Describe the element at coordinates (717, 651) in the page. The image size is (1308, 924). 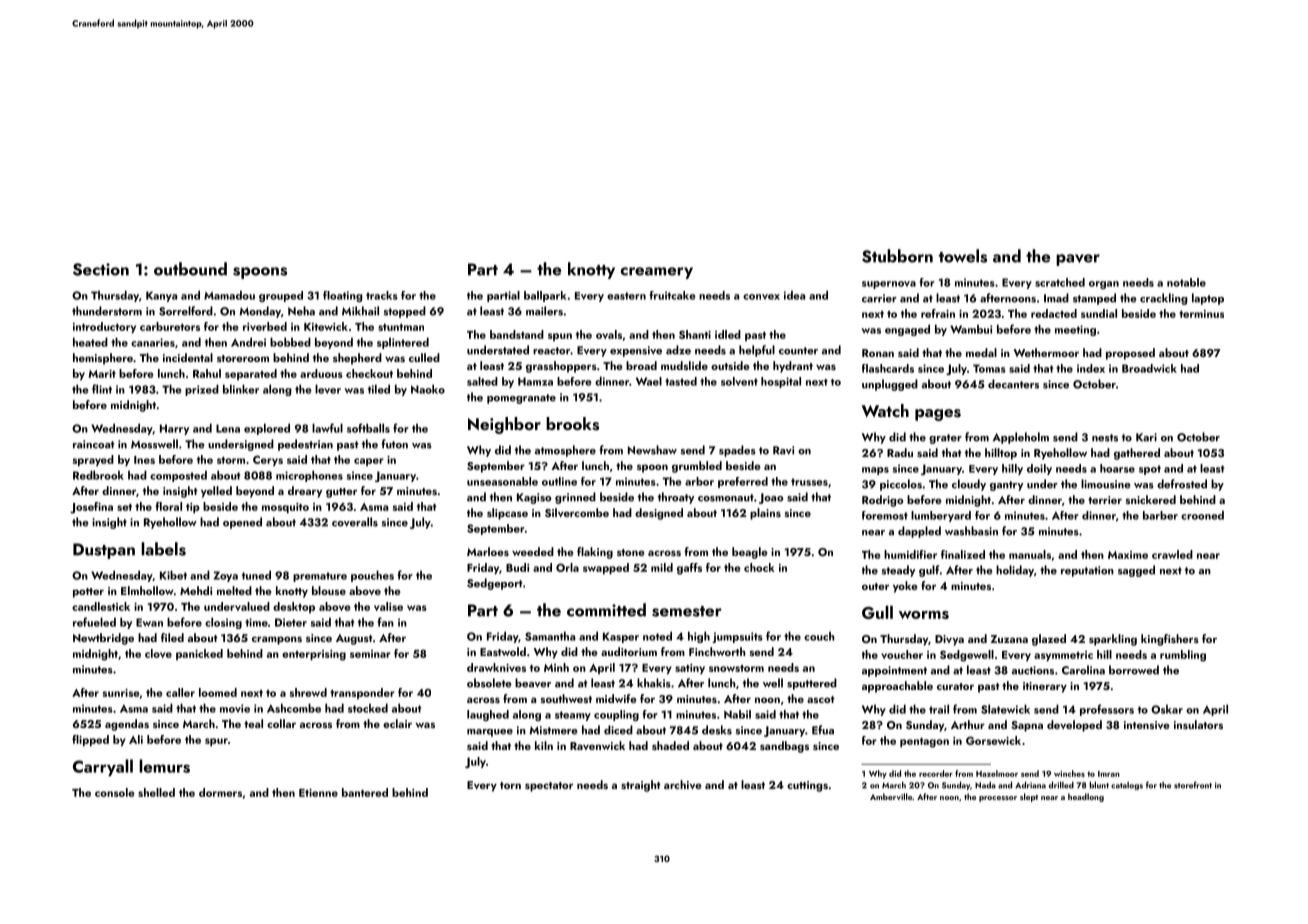
I see `Finchworth` at that location.
